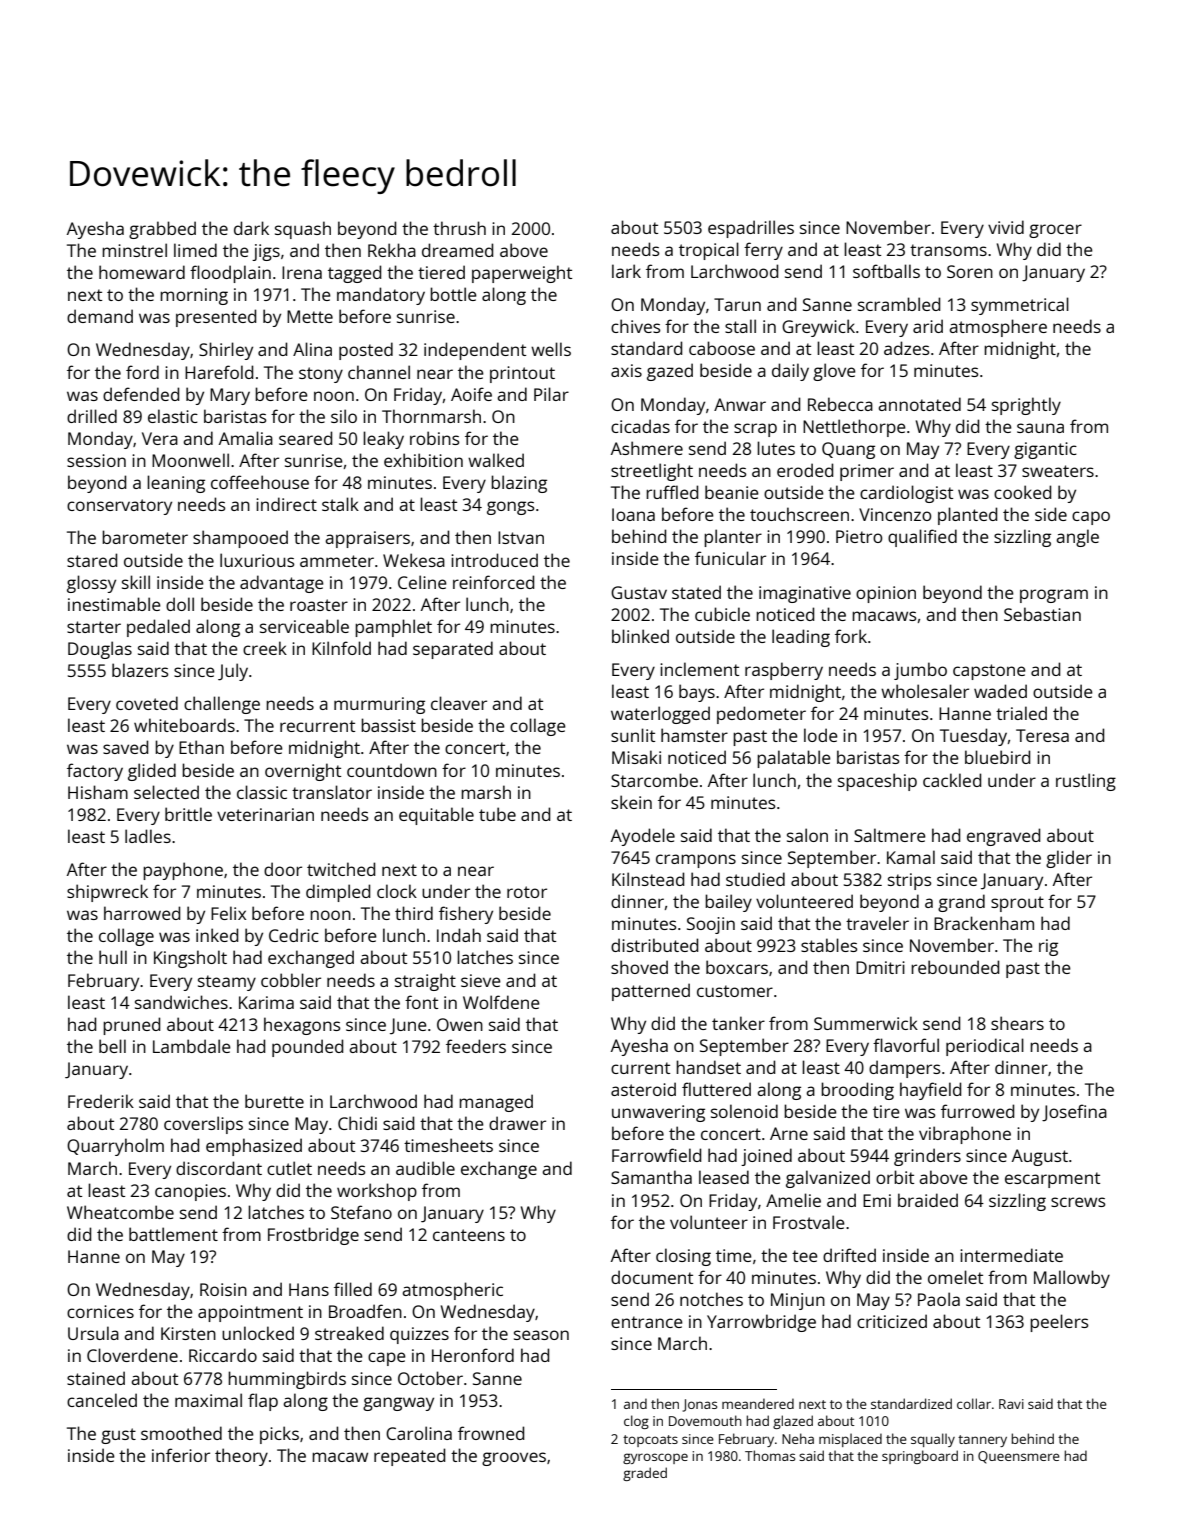  Describe the element at coordinates (1055, 231) in the document. I see `grocer` at that location.
